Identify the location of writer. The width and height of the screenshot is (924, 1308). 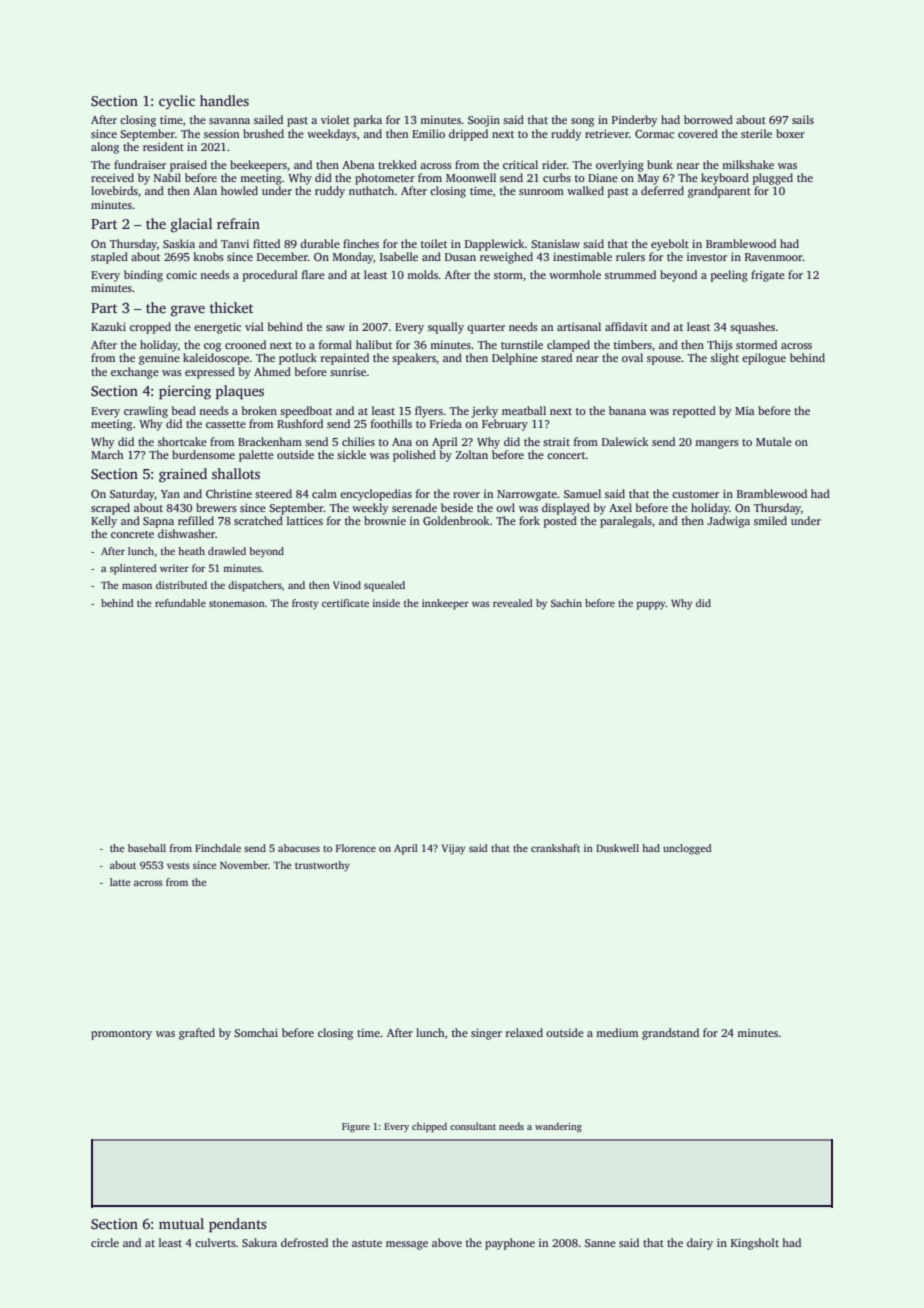
(174, 568).
